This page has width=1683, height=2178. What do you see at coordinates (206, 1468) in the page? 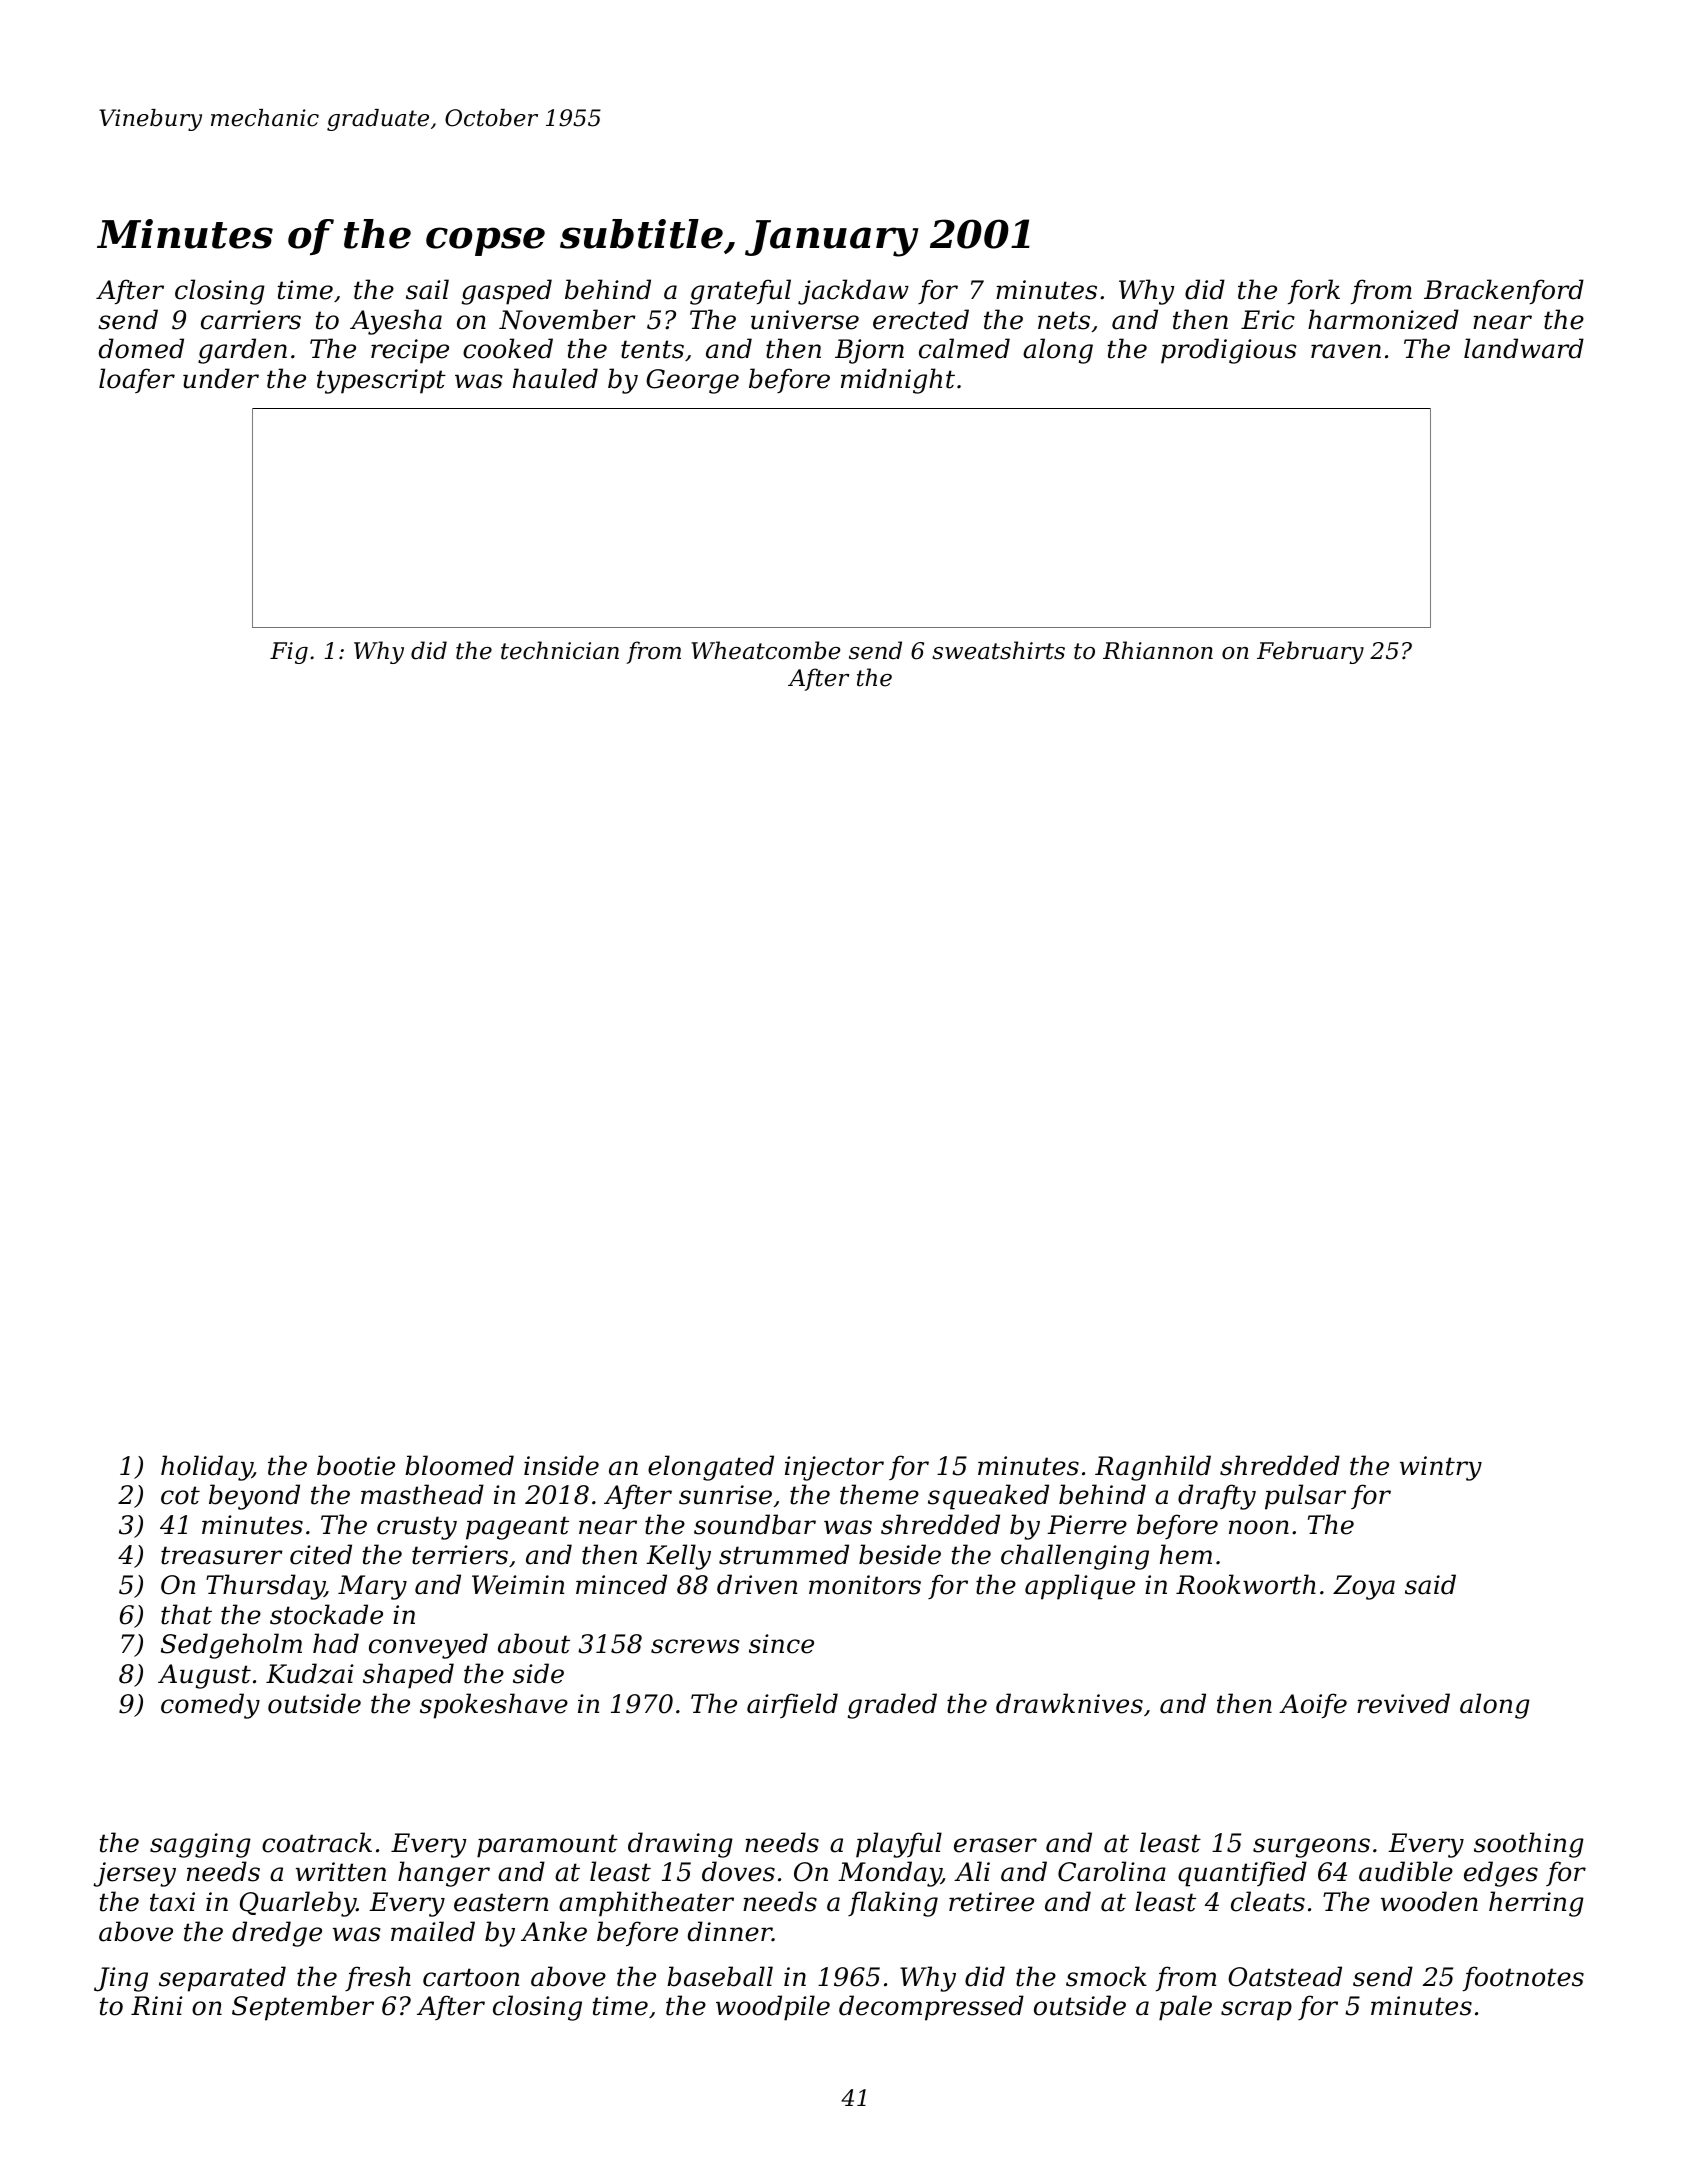
I see `holiday` at bounding box center [206, 1468].
